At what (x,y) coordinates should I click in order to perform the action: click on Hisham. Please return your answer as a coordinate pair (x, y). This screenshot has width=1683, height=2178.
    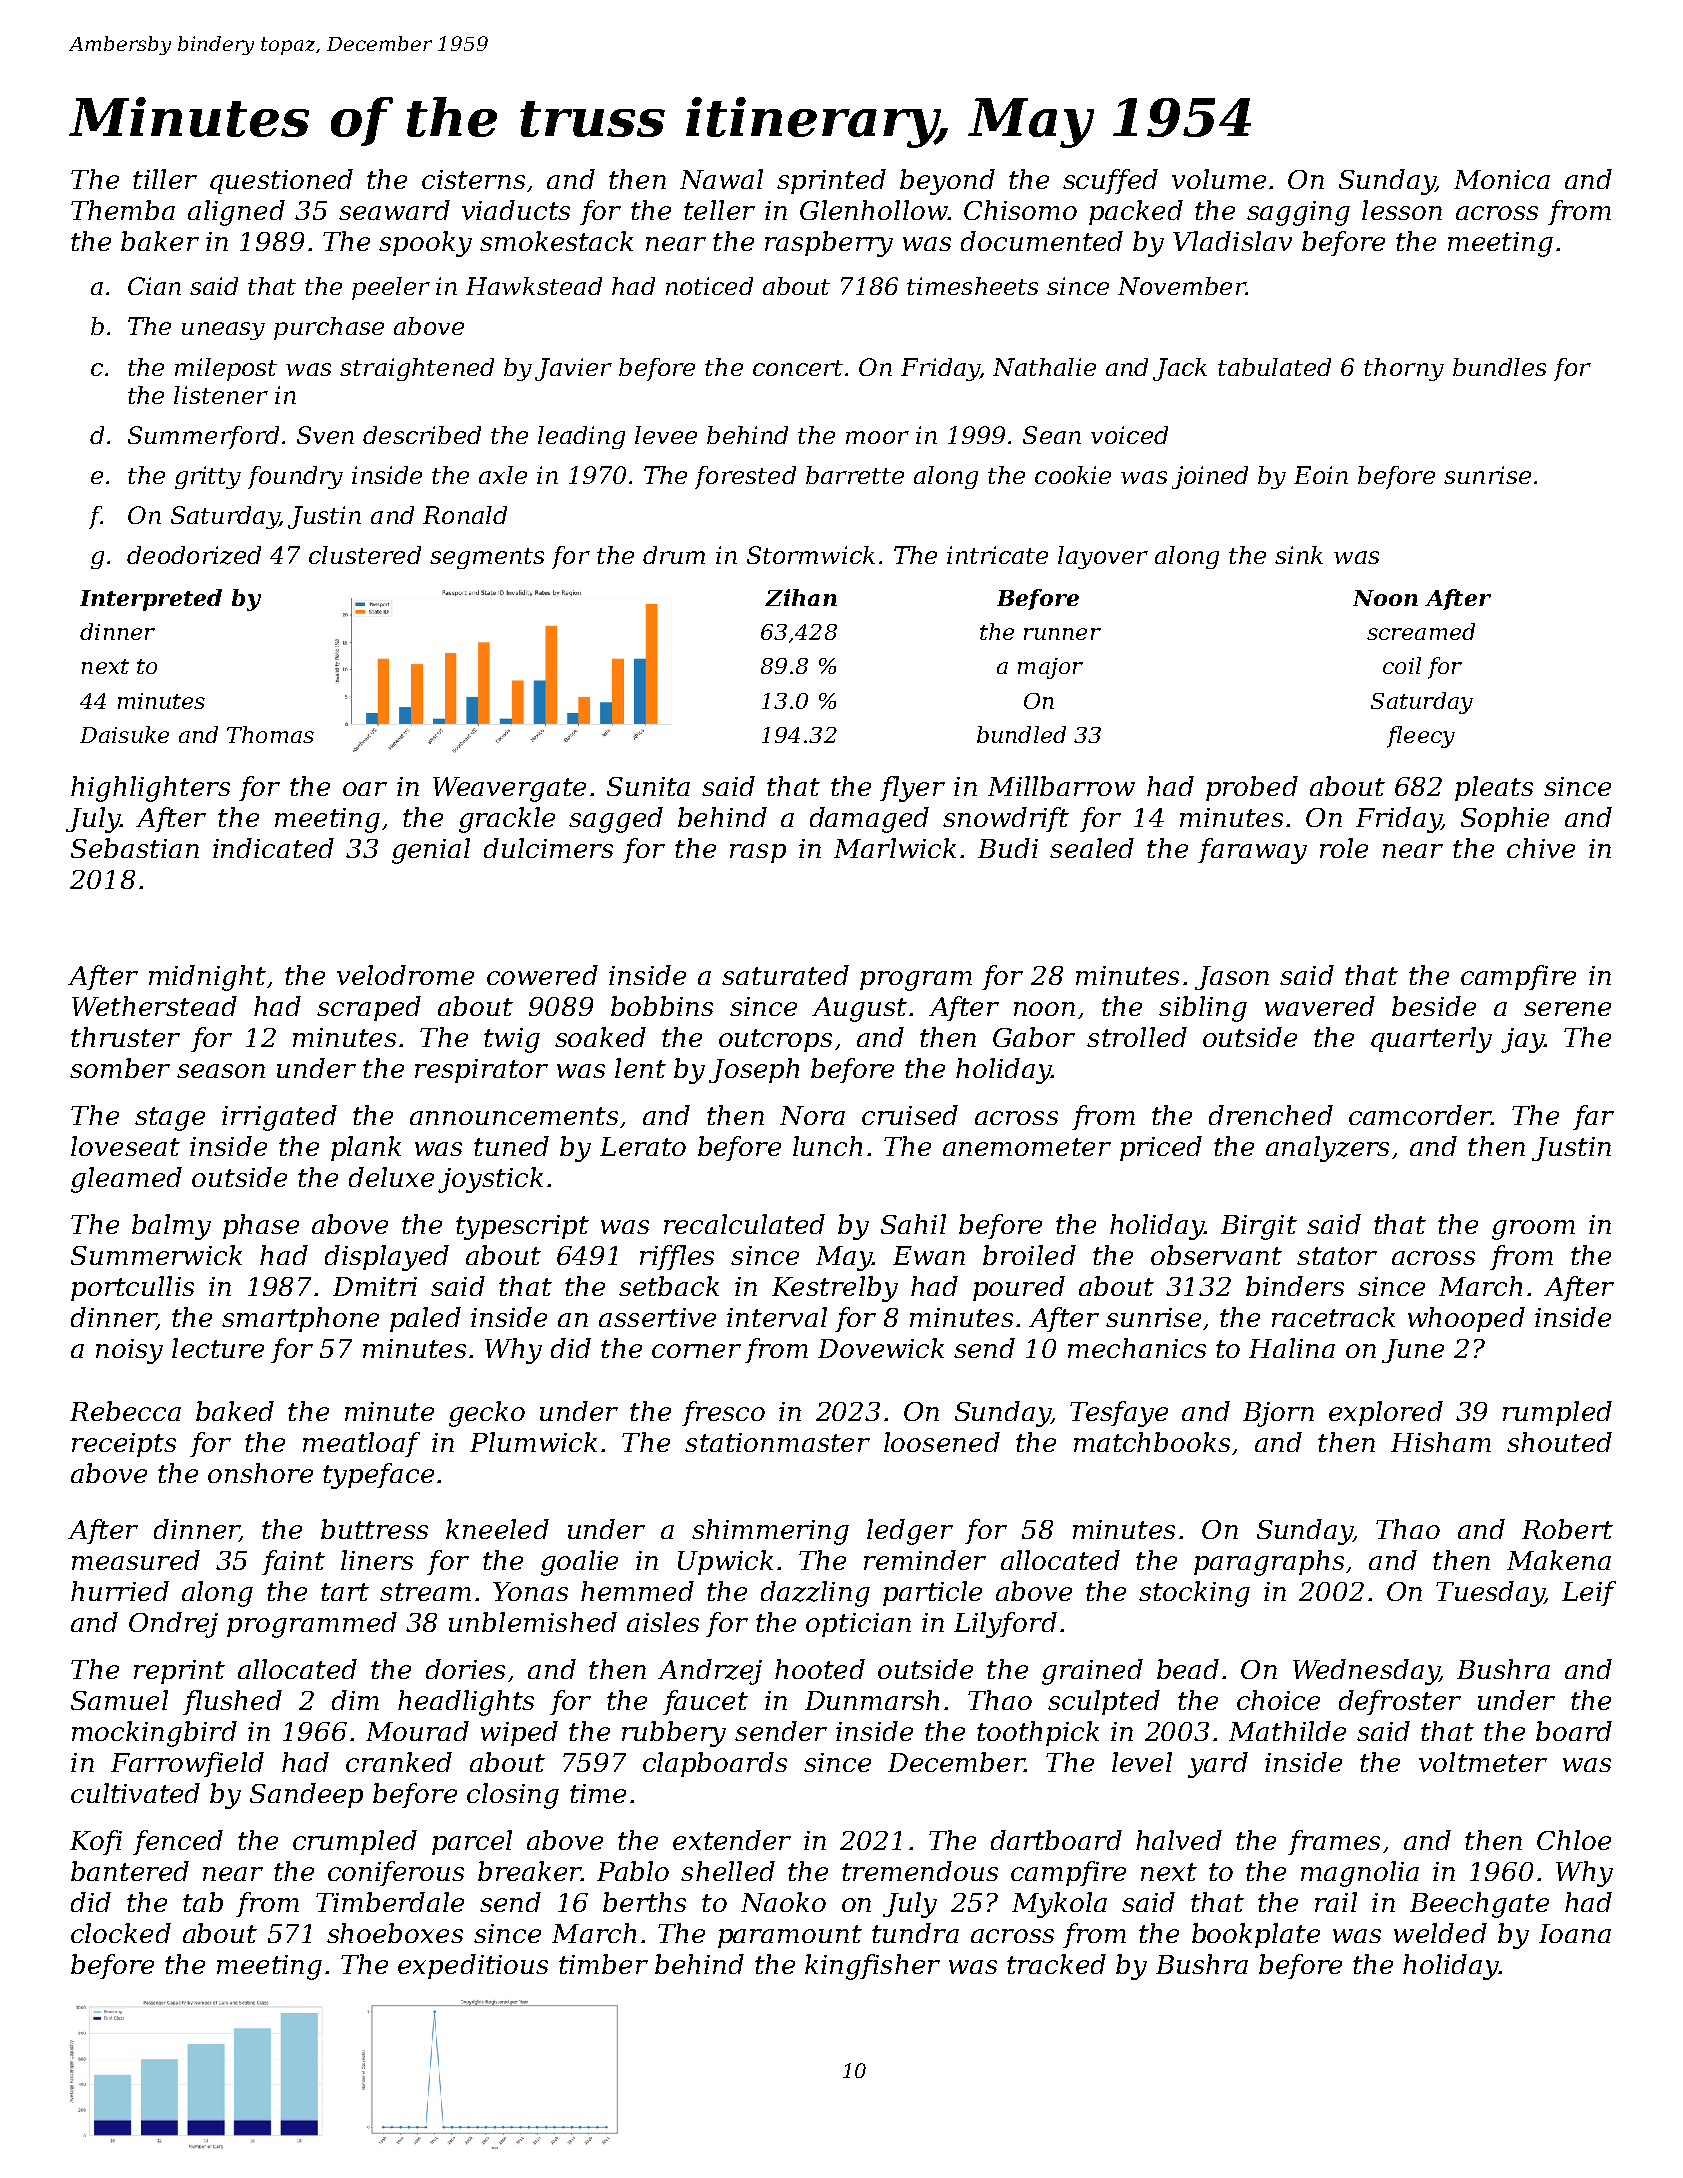
    Looking at the image, I should click on (1441, 1442).
